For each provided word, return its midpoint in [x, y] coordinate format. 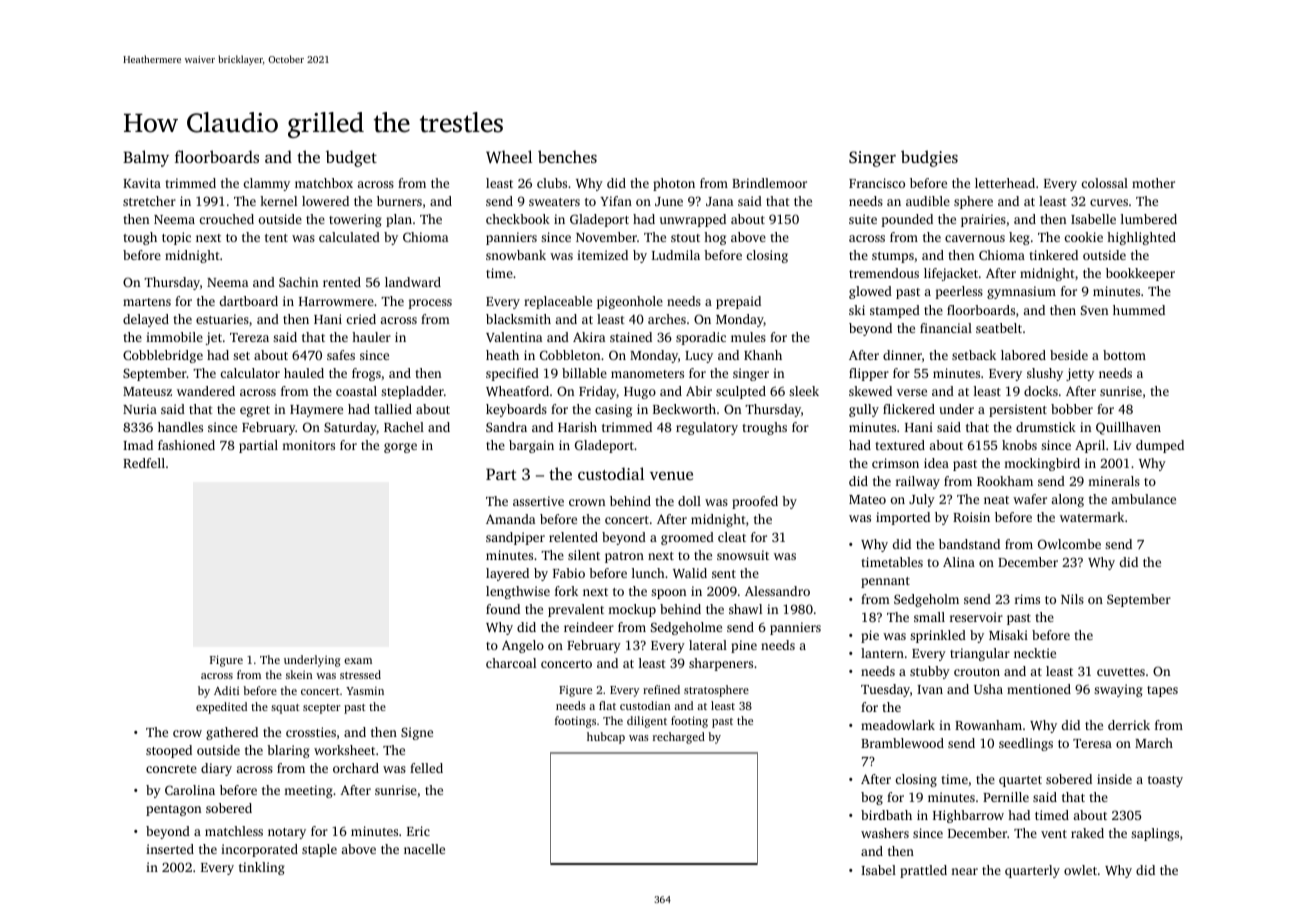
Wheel [509, 157]
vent [1054, 834]
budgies [929, 158]
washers [885, 833]
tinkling [262, 868]
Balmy [146, 158]
